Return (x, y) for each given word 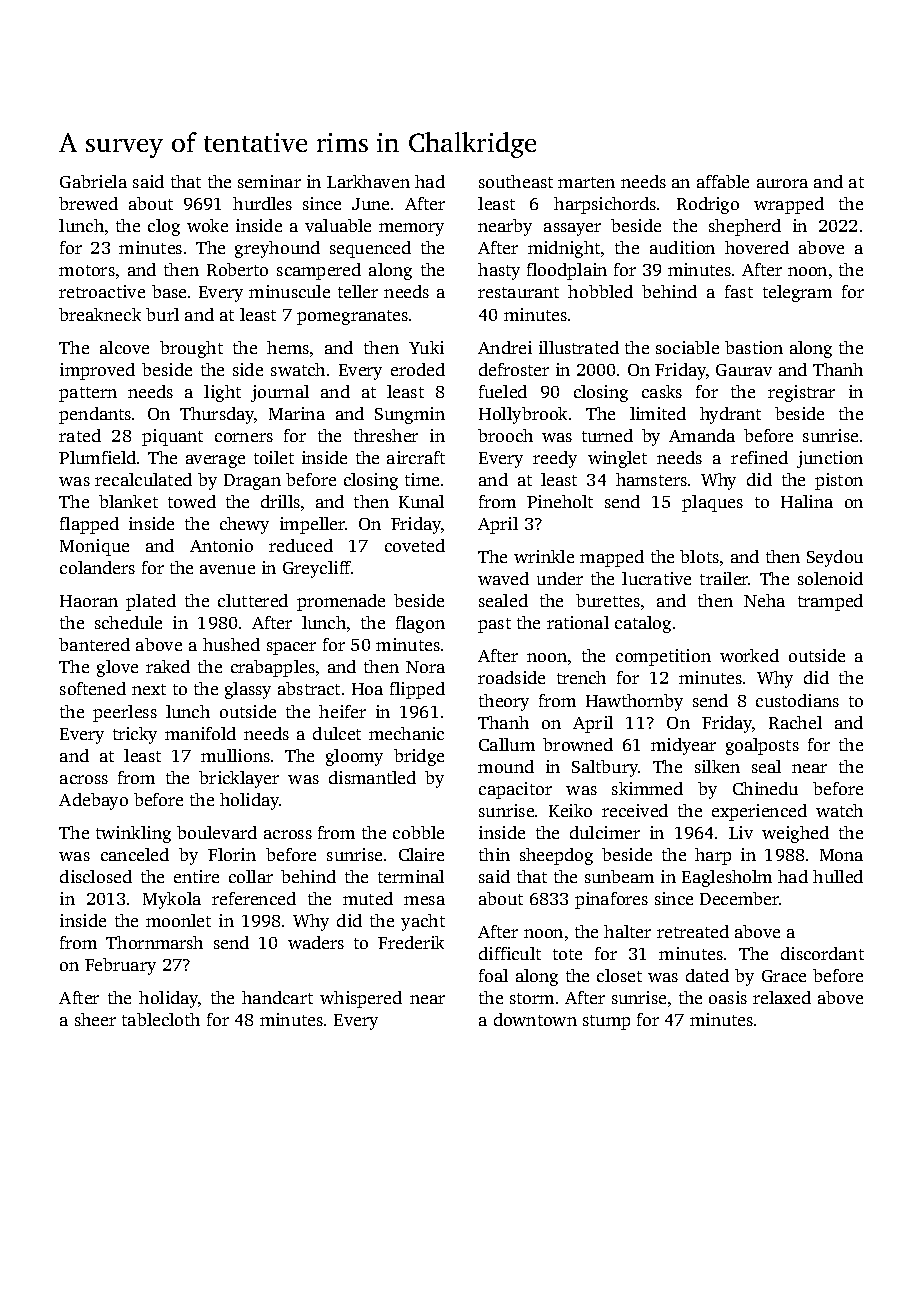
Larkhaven (368, 181)
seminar (269, 181)
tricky (135, 735)
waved (503, 578)
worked (749, 655)
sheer (95, 1019)
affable (723, 181)
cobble (418, 832)
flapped (89, 525)
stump (606, 1022)
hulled (838, 876)
